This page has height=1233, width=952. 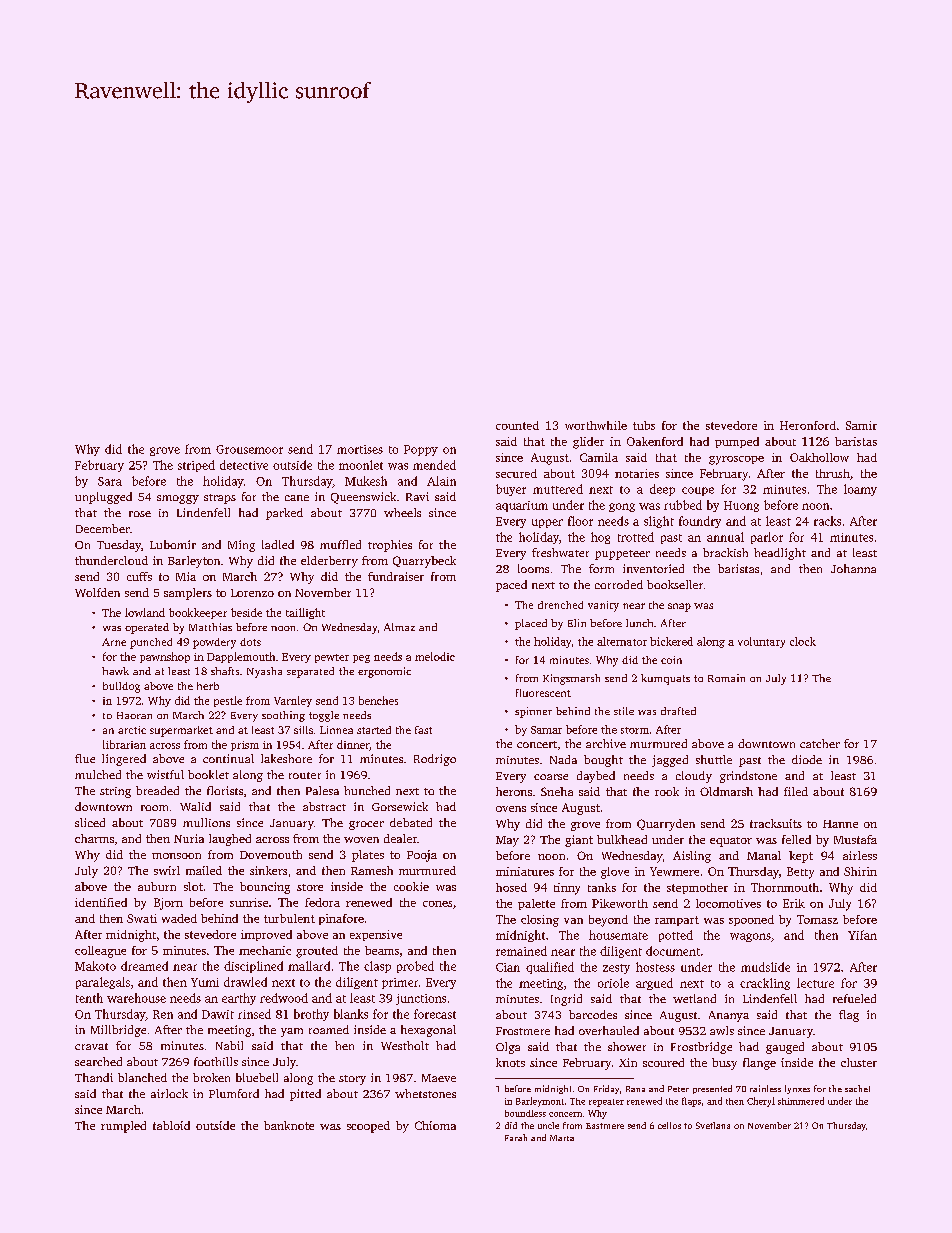 I want to click on Grousemoor, so click(x=249, y=449).
